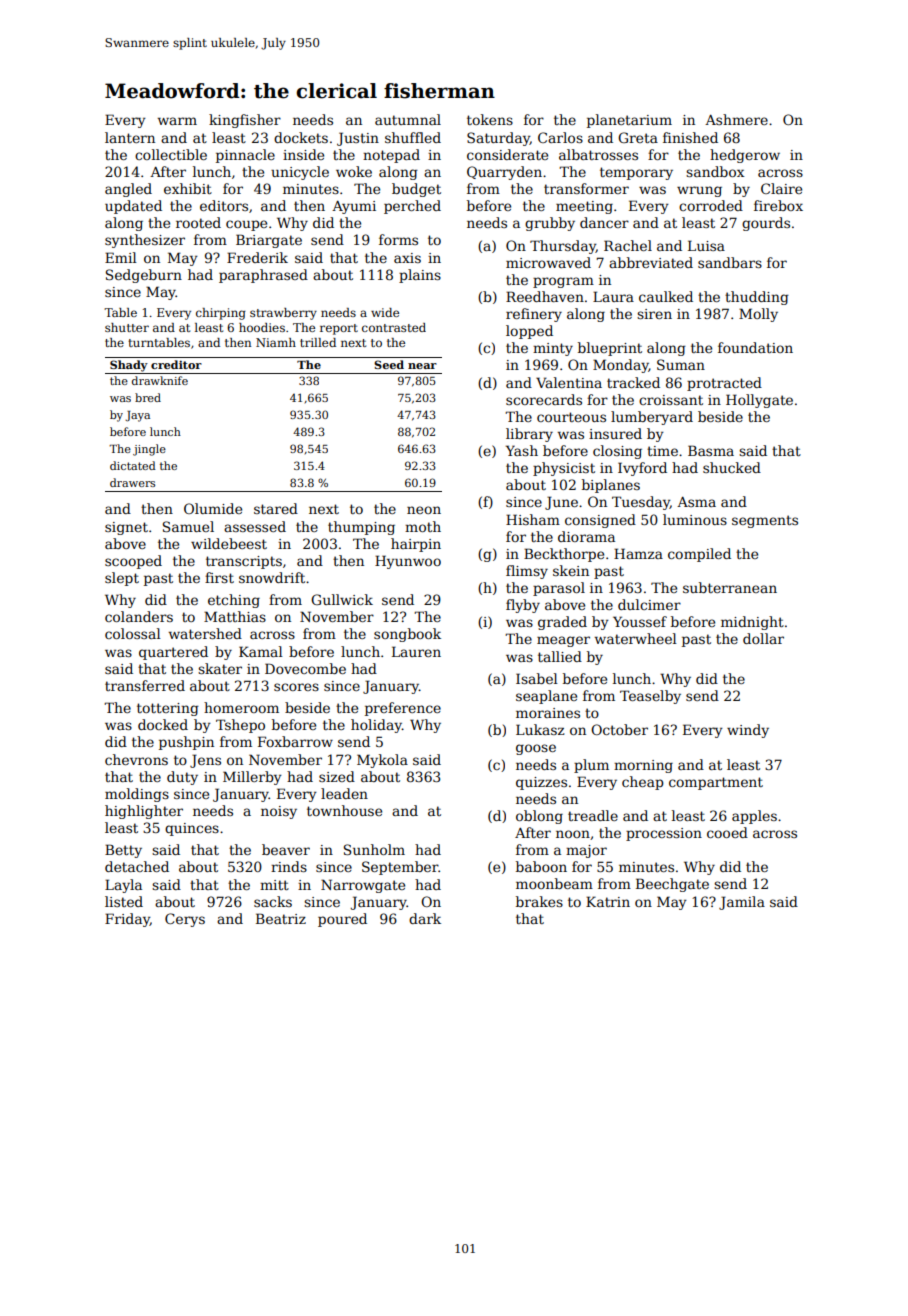  I want to click on midnight, so click(752, 623).
